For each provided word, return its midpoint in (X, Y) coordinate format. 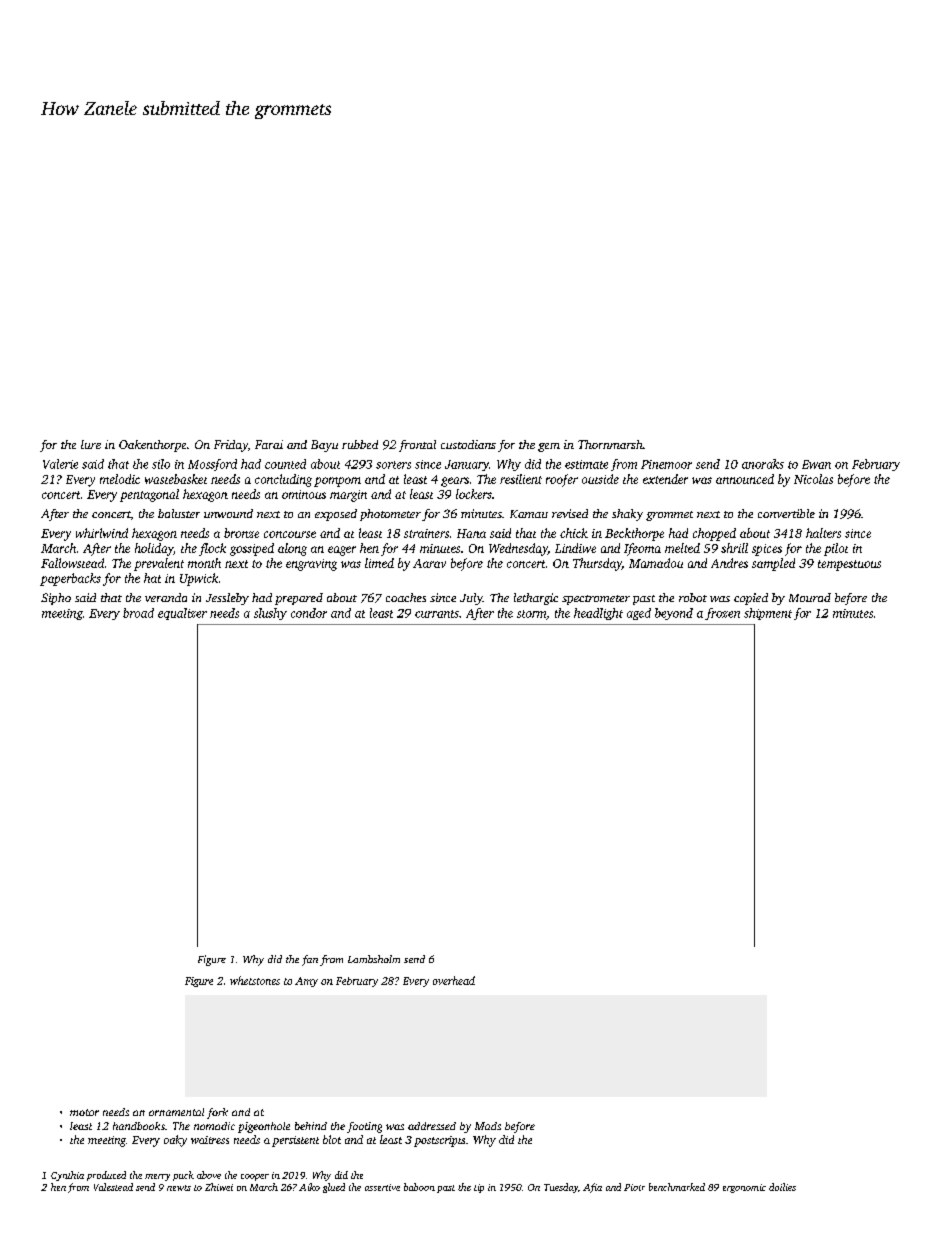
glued (334, 1188)
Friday (231, 446)
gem (549, 447)
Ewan (816, 464)
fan (310, 960)
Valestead (113, 1187)
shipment (768, 614)
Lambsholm (374, 959)
